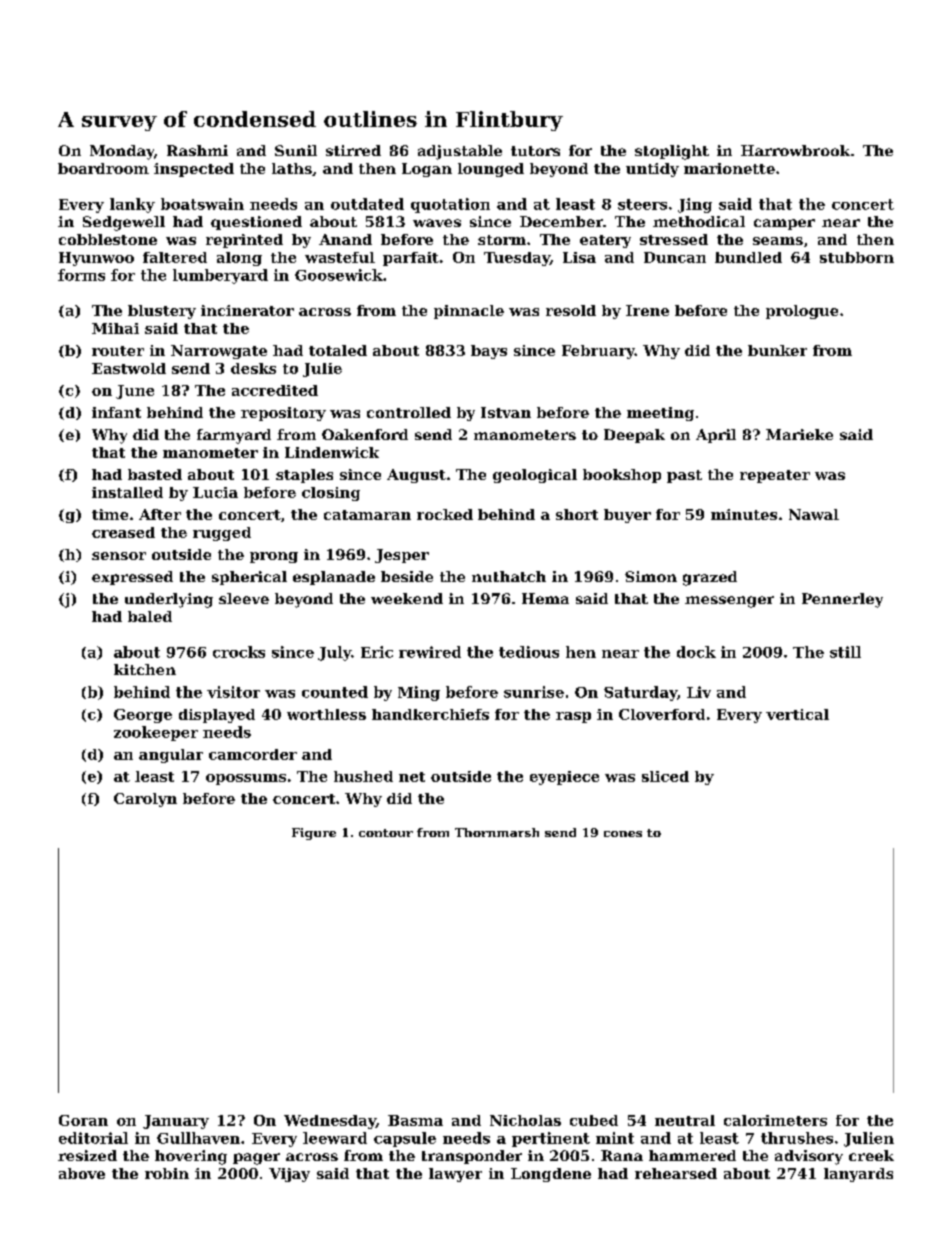 The image size is (952, 1233). Describe the element at coordinates (445, 514) in the screenshot. I see `rocked` at that location.
